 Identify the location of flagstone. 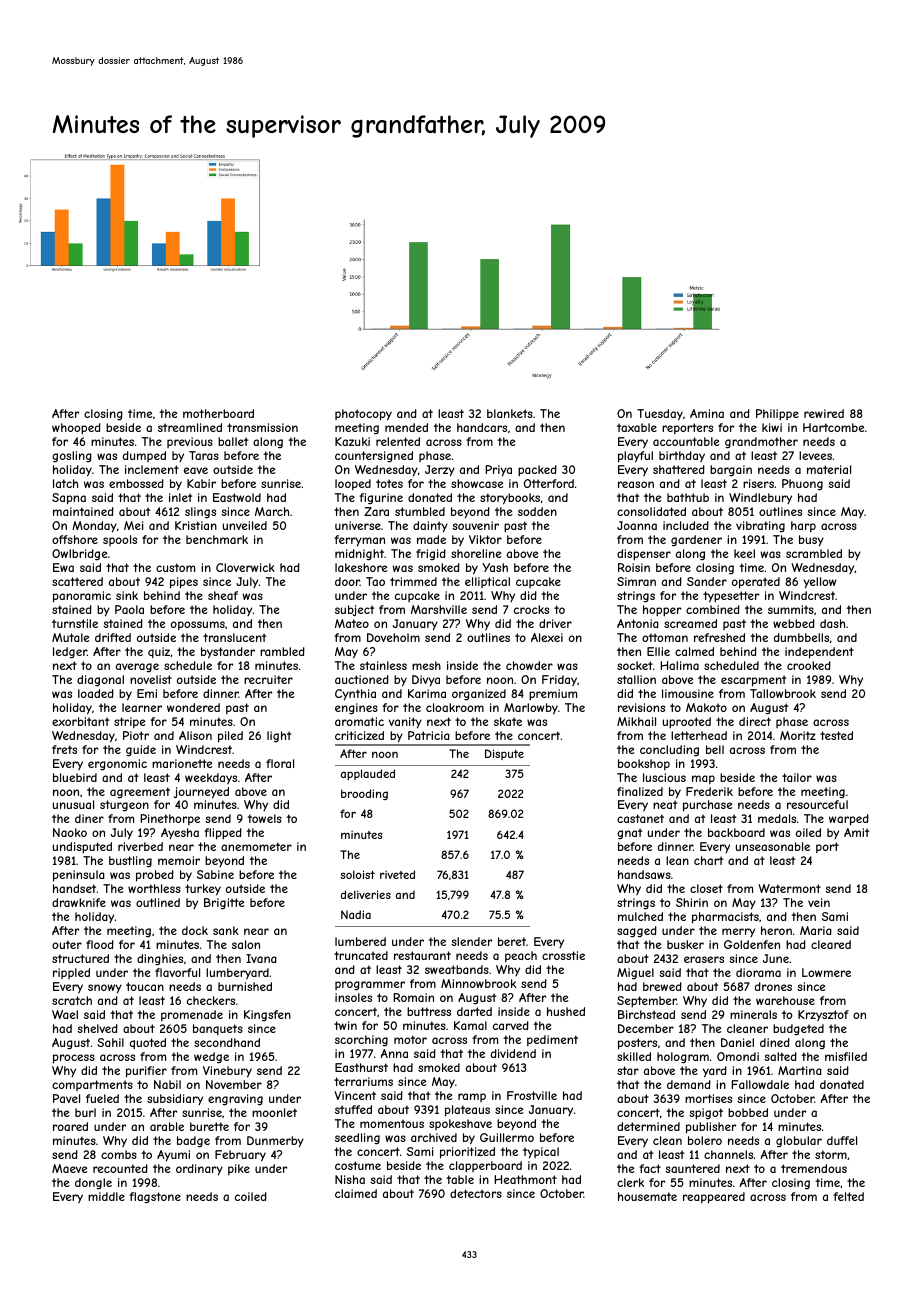
(155, 1198).
